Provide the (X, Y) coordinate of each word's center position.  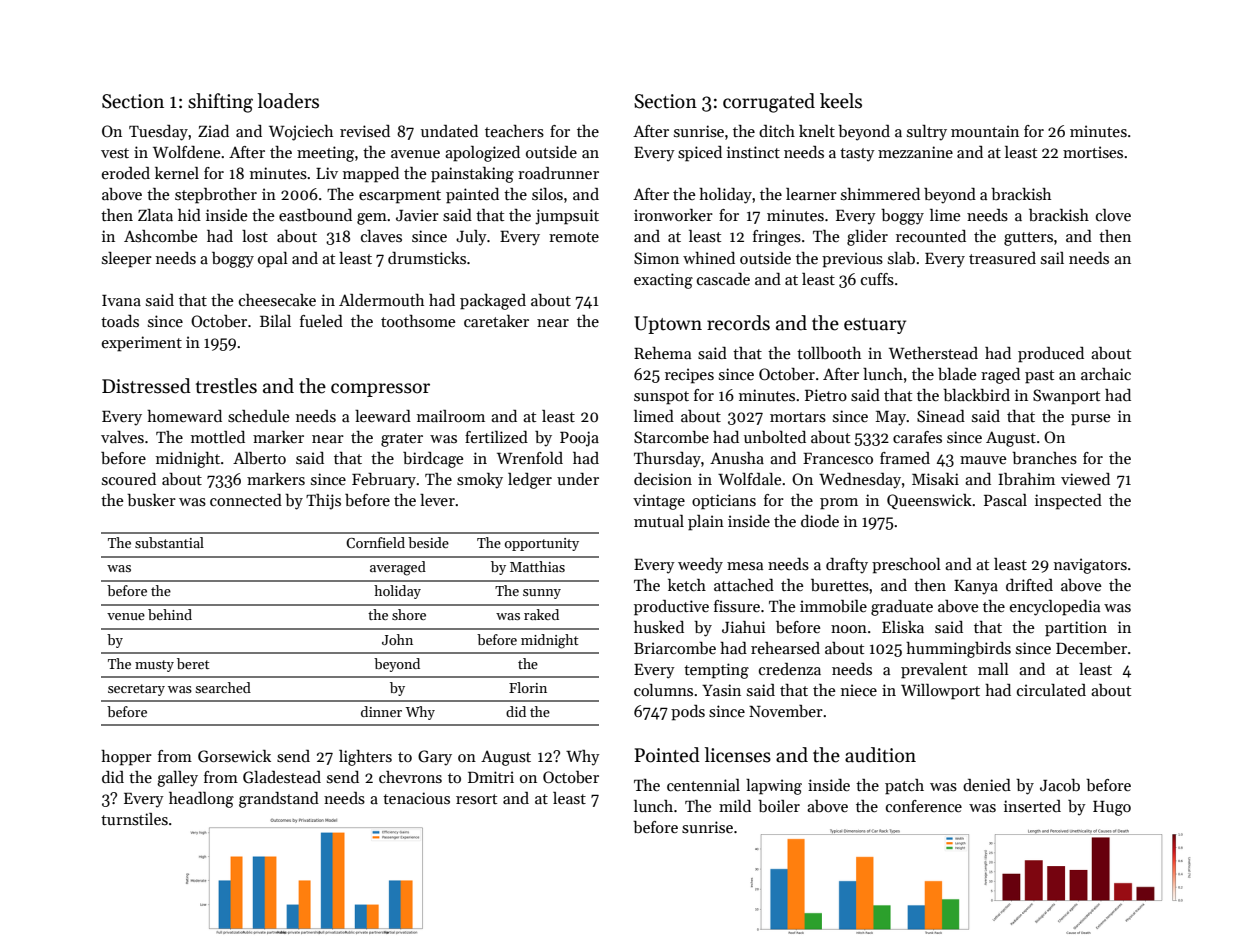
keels (841, 101)
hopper (126, 758)
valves (122, 437)
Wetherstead (933, 353)
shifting (220, 103)
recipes (689, 376)
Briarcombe (675, 648)
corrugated (769, 103)
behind (170, 614)
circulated (1051, 690)
